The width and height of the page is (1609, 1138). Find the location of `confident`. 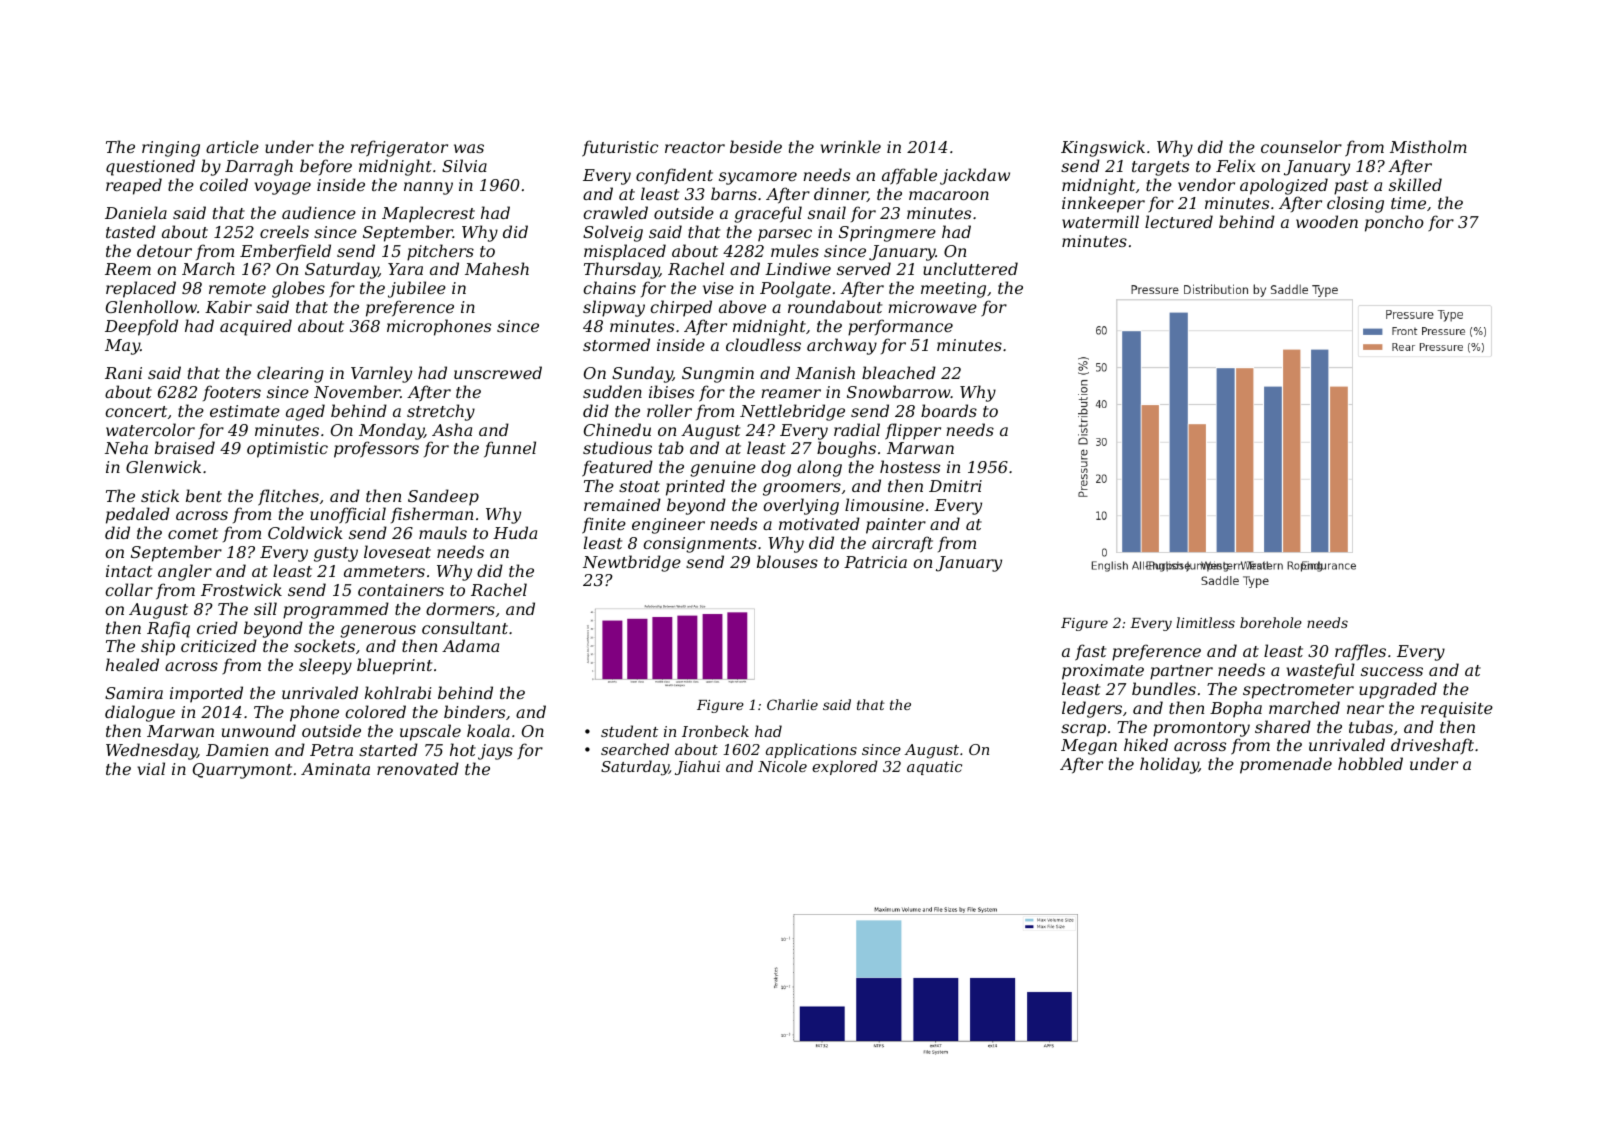

confident is located at coordinates (674, 176).
